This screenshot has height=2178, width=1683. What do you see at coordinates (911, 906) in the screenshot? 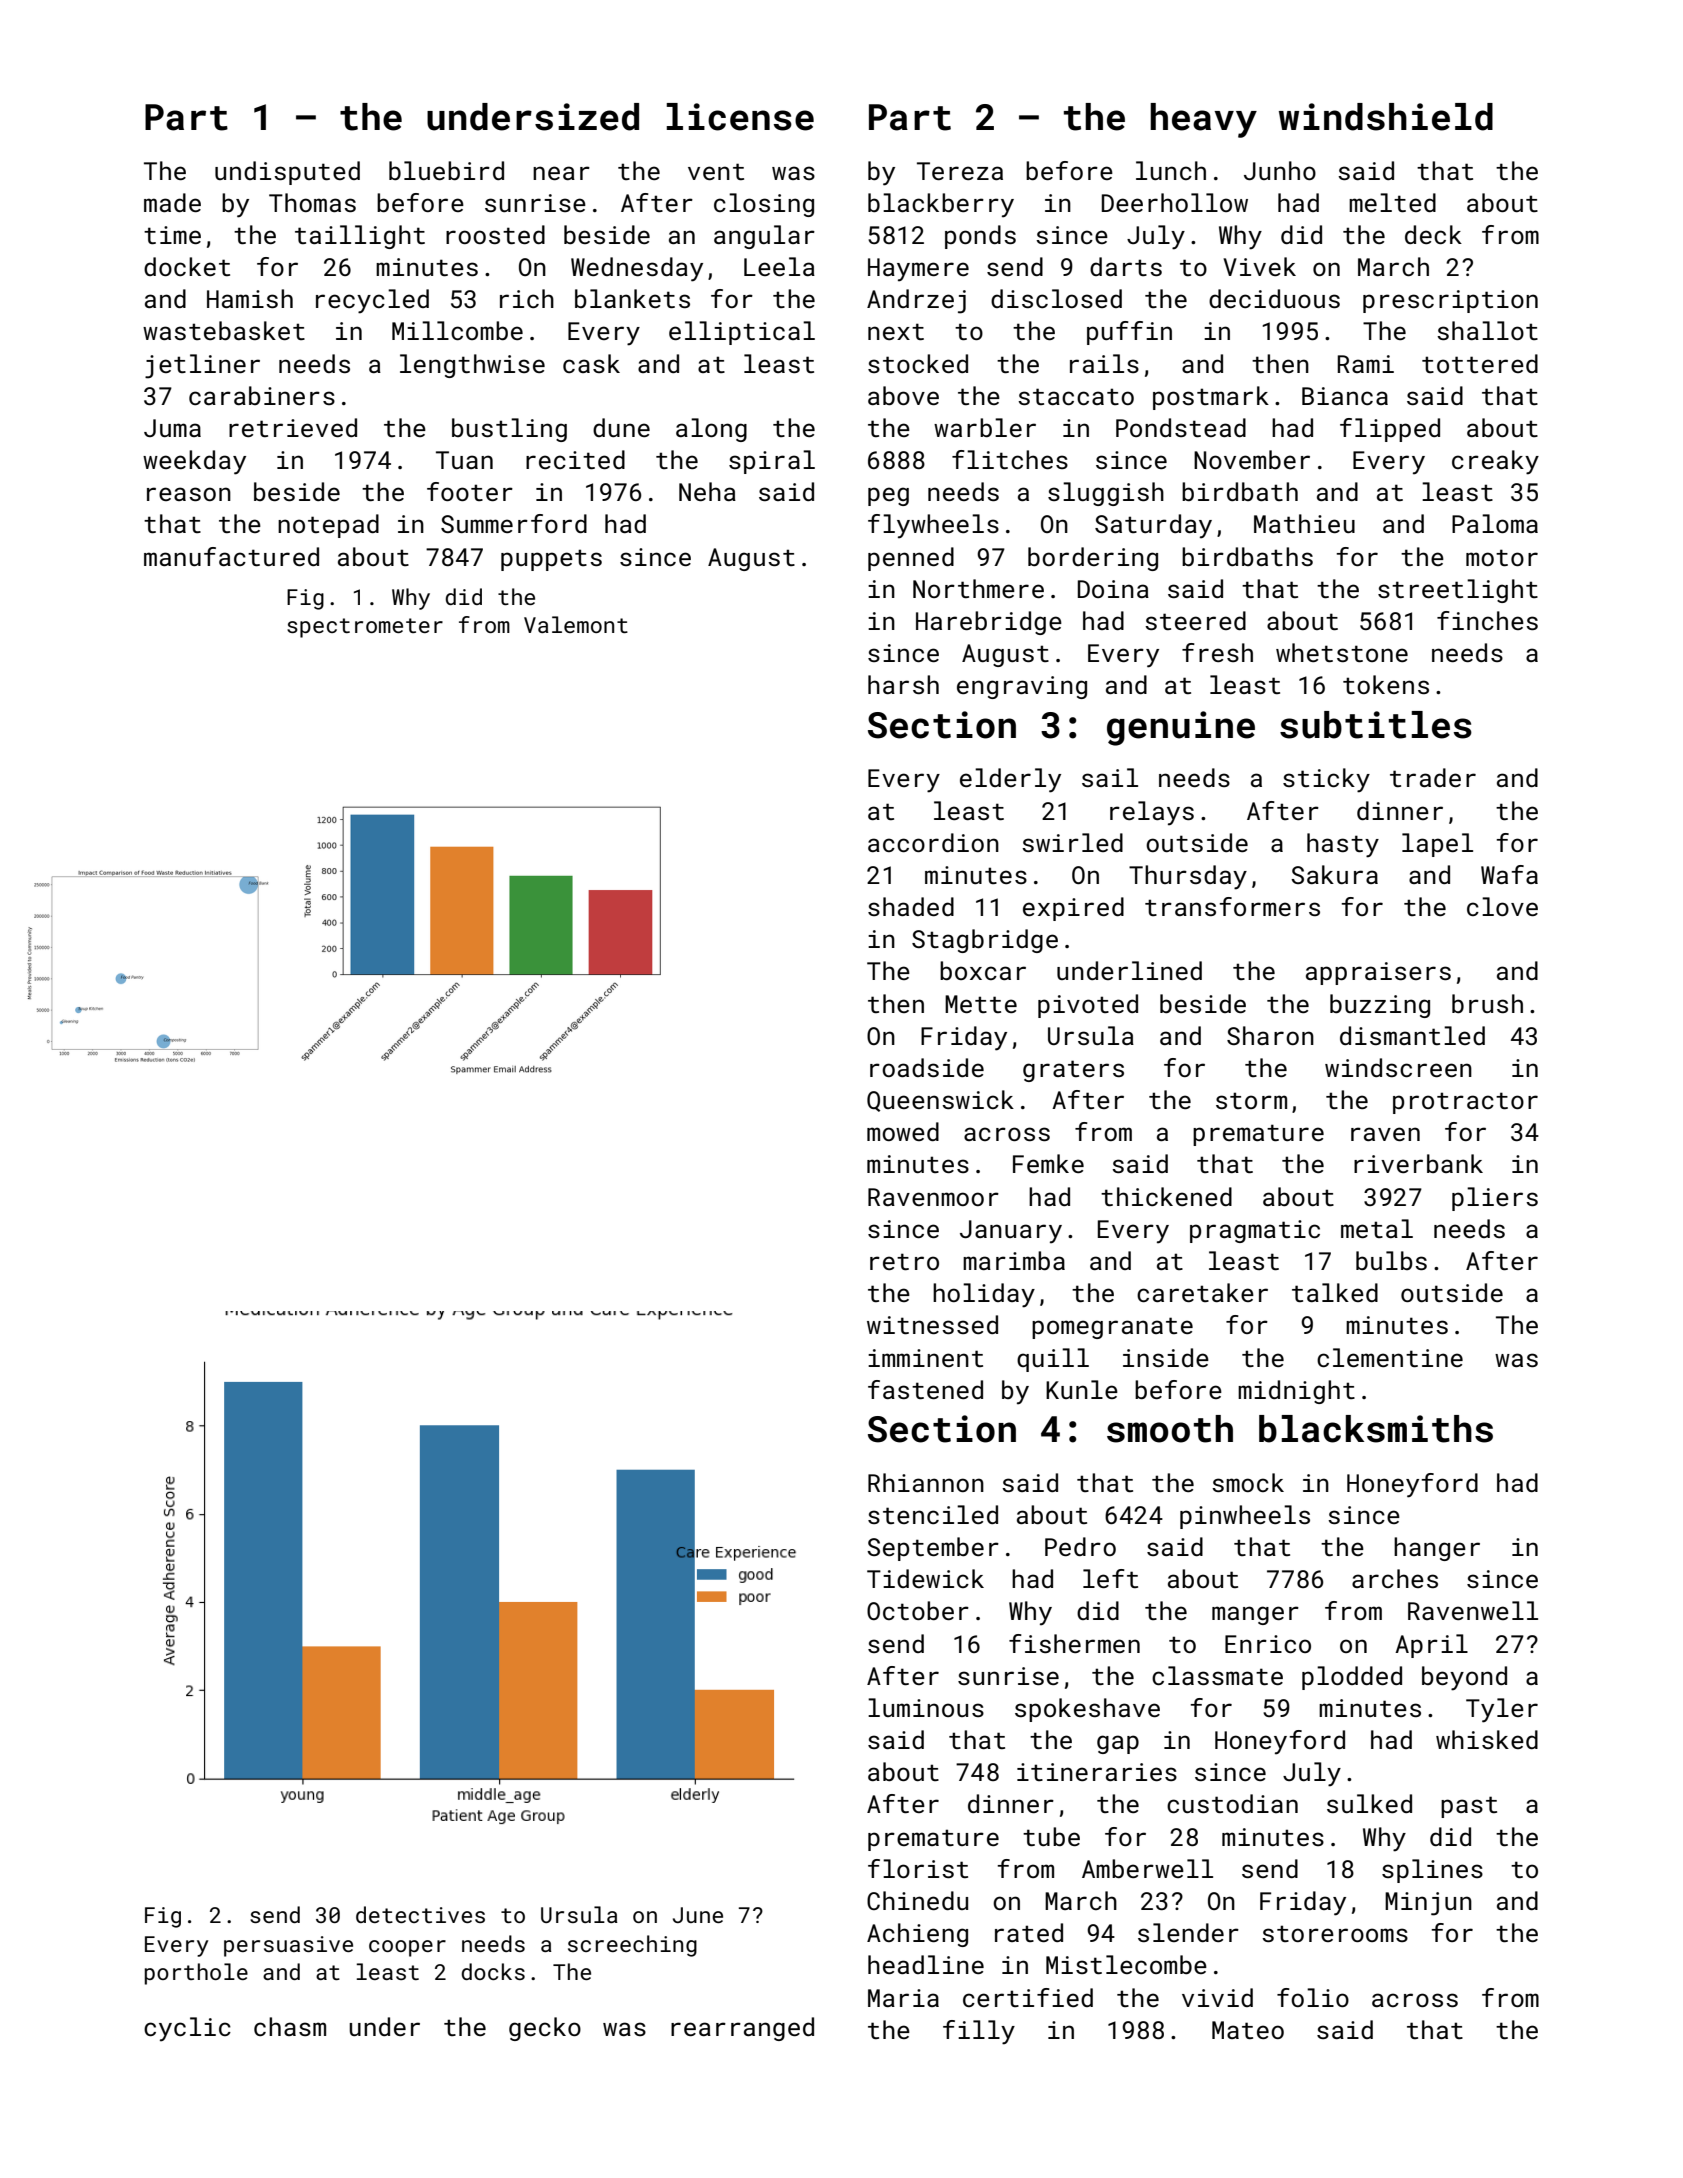
I see `shaded` at bounding box center [911, 906].
